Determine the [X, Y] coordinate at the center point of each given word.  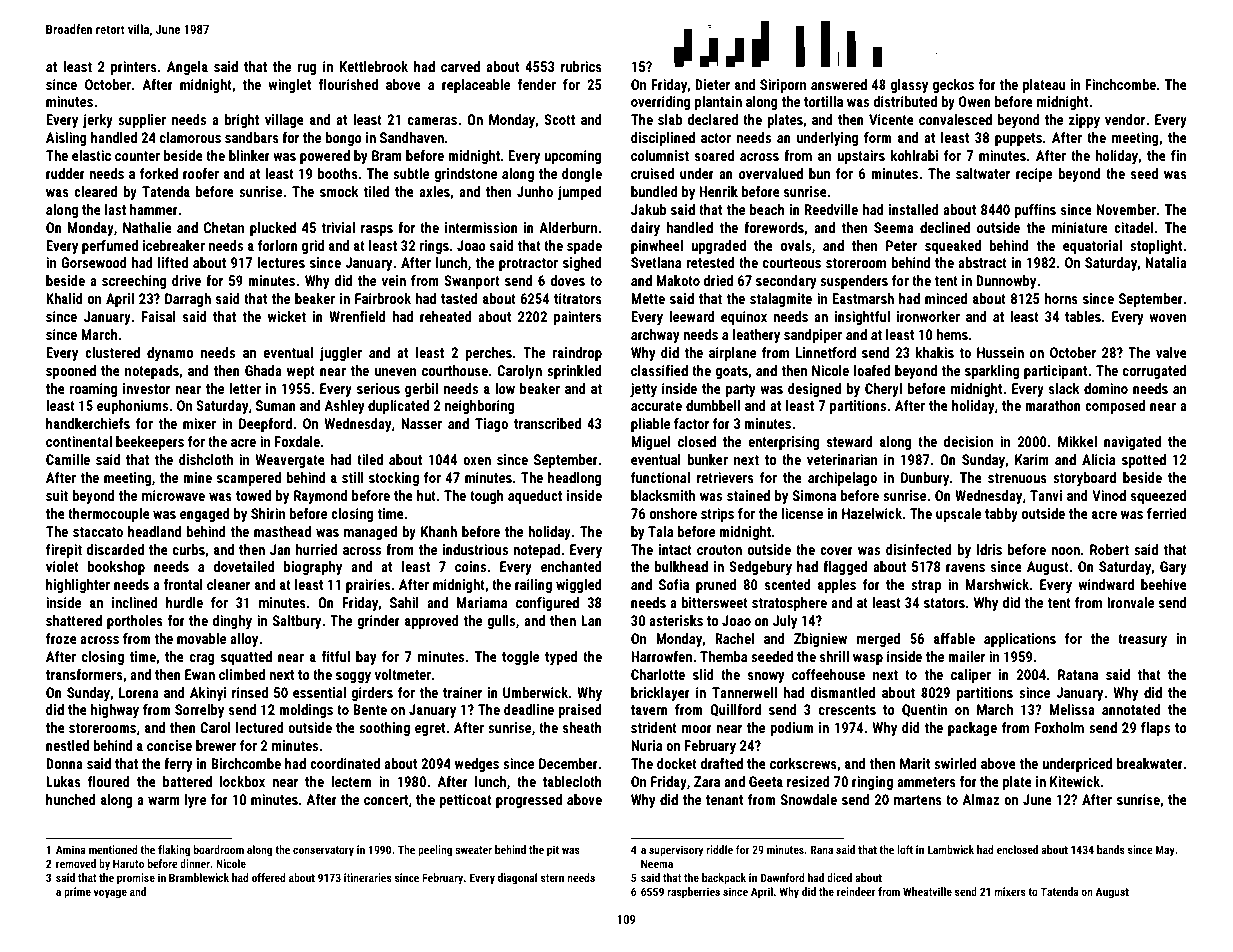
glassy [909, 86]
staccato [98, 532]
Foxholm [1059, 727]
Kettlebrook [374, 66]
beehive [1164, 584]
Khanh [439, 531]
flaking [174, 851]
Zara [707, 781]
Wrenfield [357, 316]
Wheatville [927, 891]
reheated [446, 316]
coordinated [345, 763]
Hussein [1000, 352]
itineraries [368, 877]
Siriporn [783, 86]
